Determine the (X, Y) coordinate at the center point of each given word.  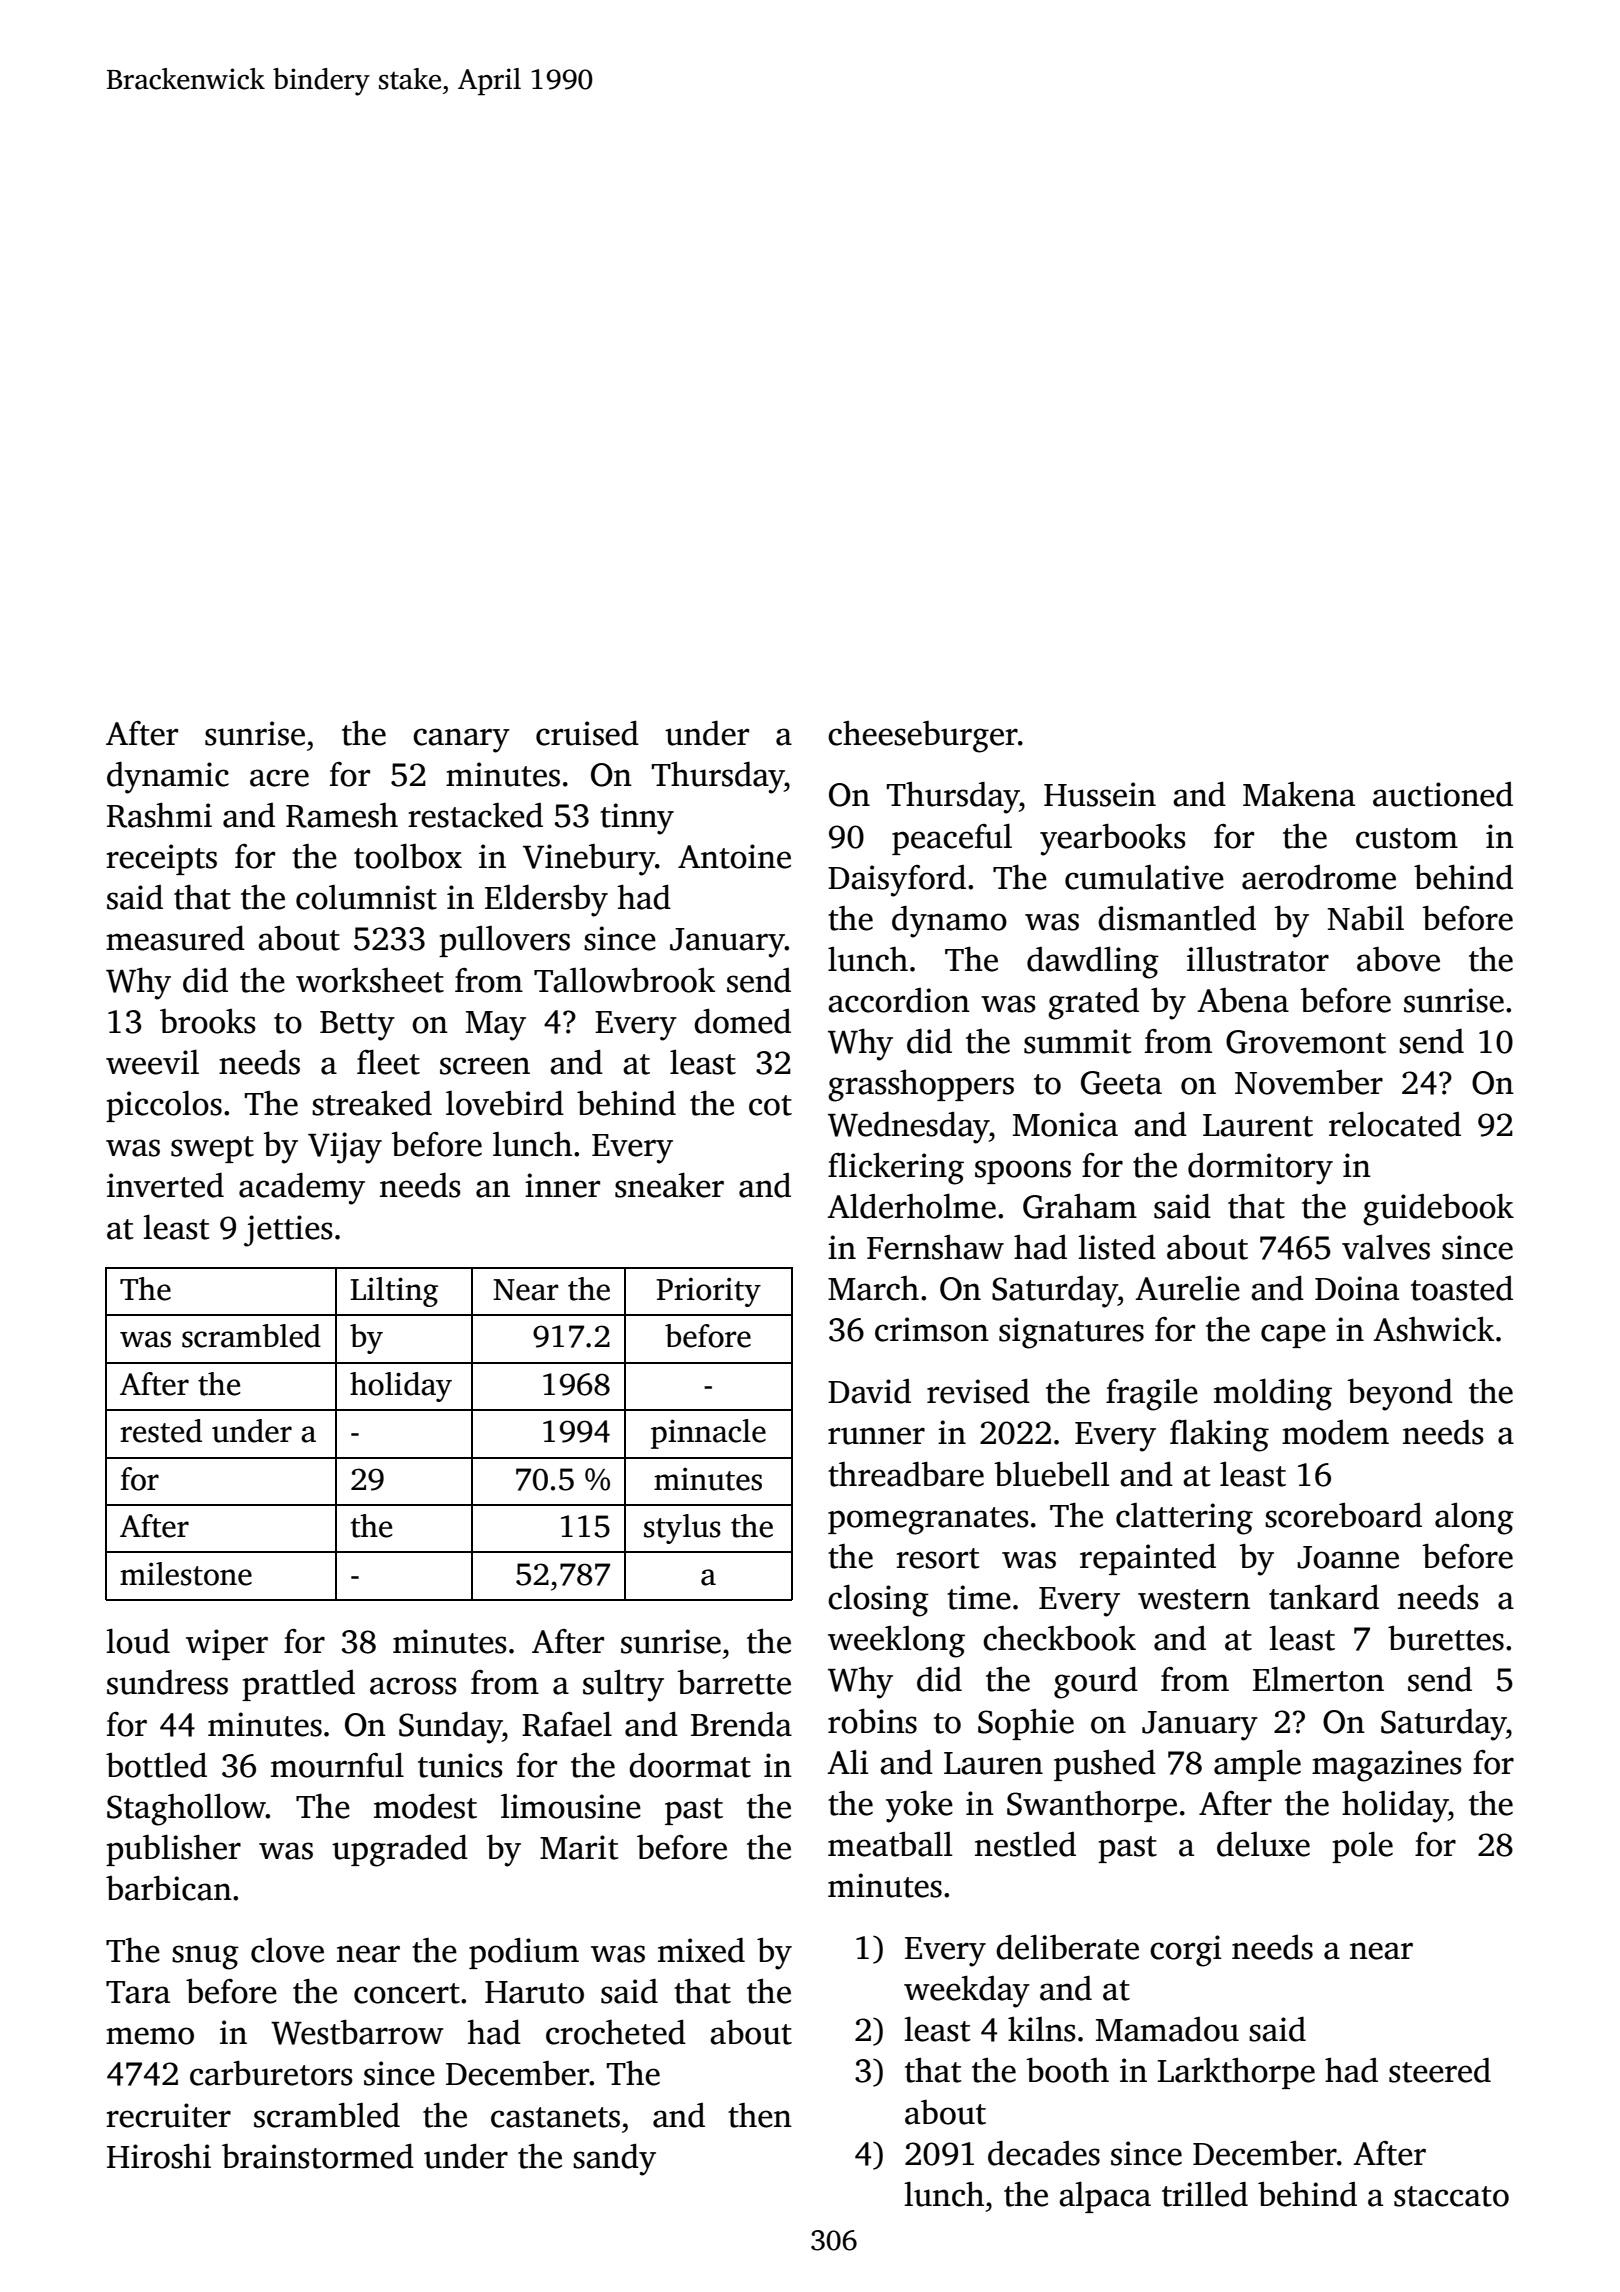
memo (150, 2036)
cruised (587, 733)
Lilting (394, 1292)
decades (1044, 2153)
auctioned (1443, 794)
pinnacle (708, 1434)
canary (461, 740)
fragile (1152, 1394)
